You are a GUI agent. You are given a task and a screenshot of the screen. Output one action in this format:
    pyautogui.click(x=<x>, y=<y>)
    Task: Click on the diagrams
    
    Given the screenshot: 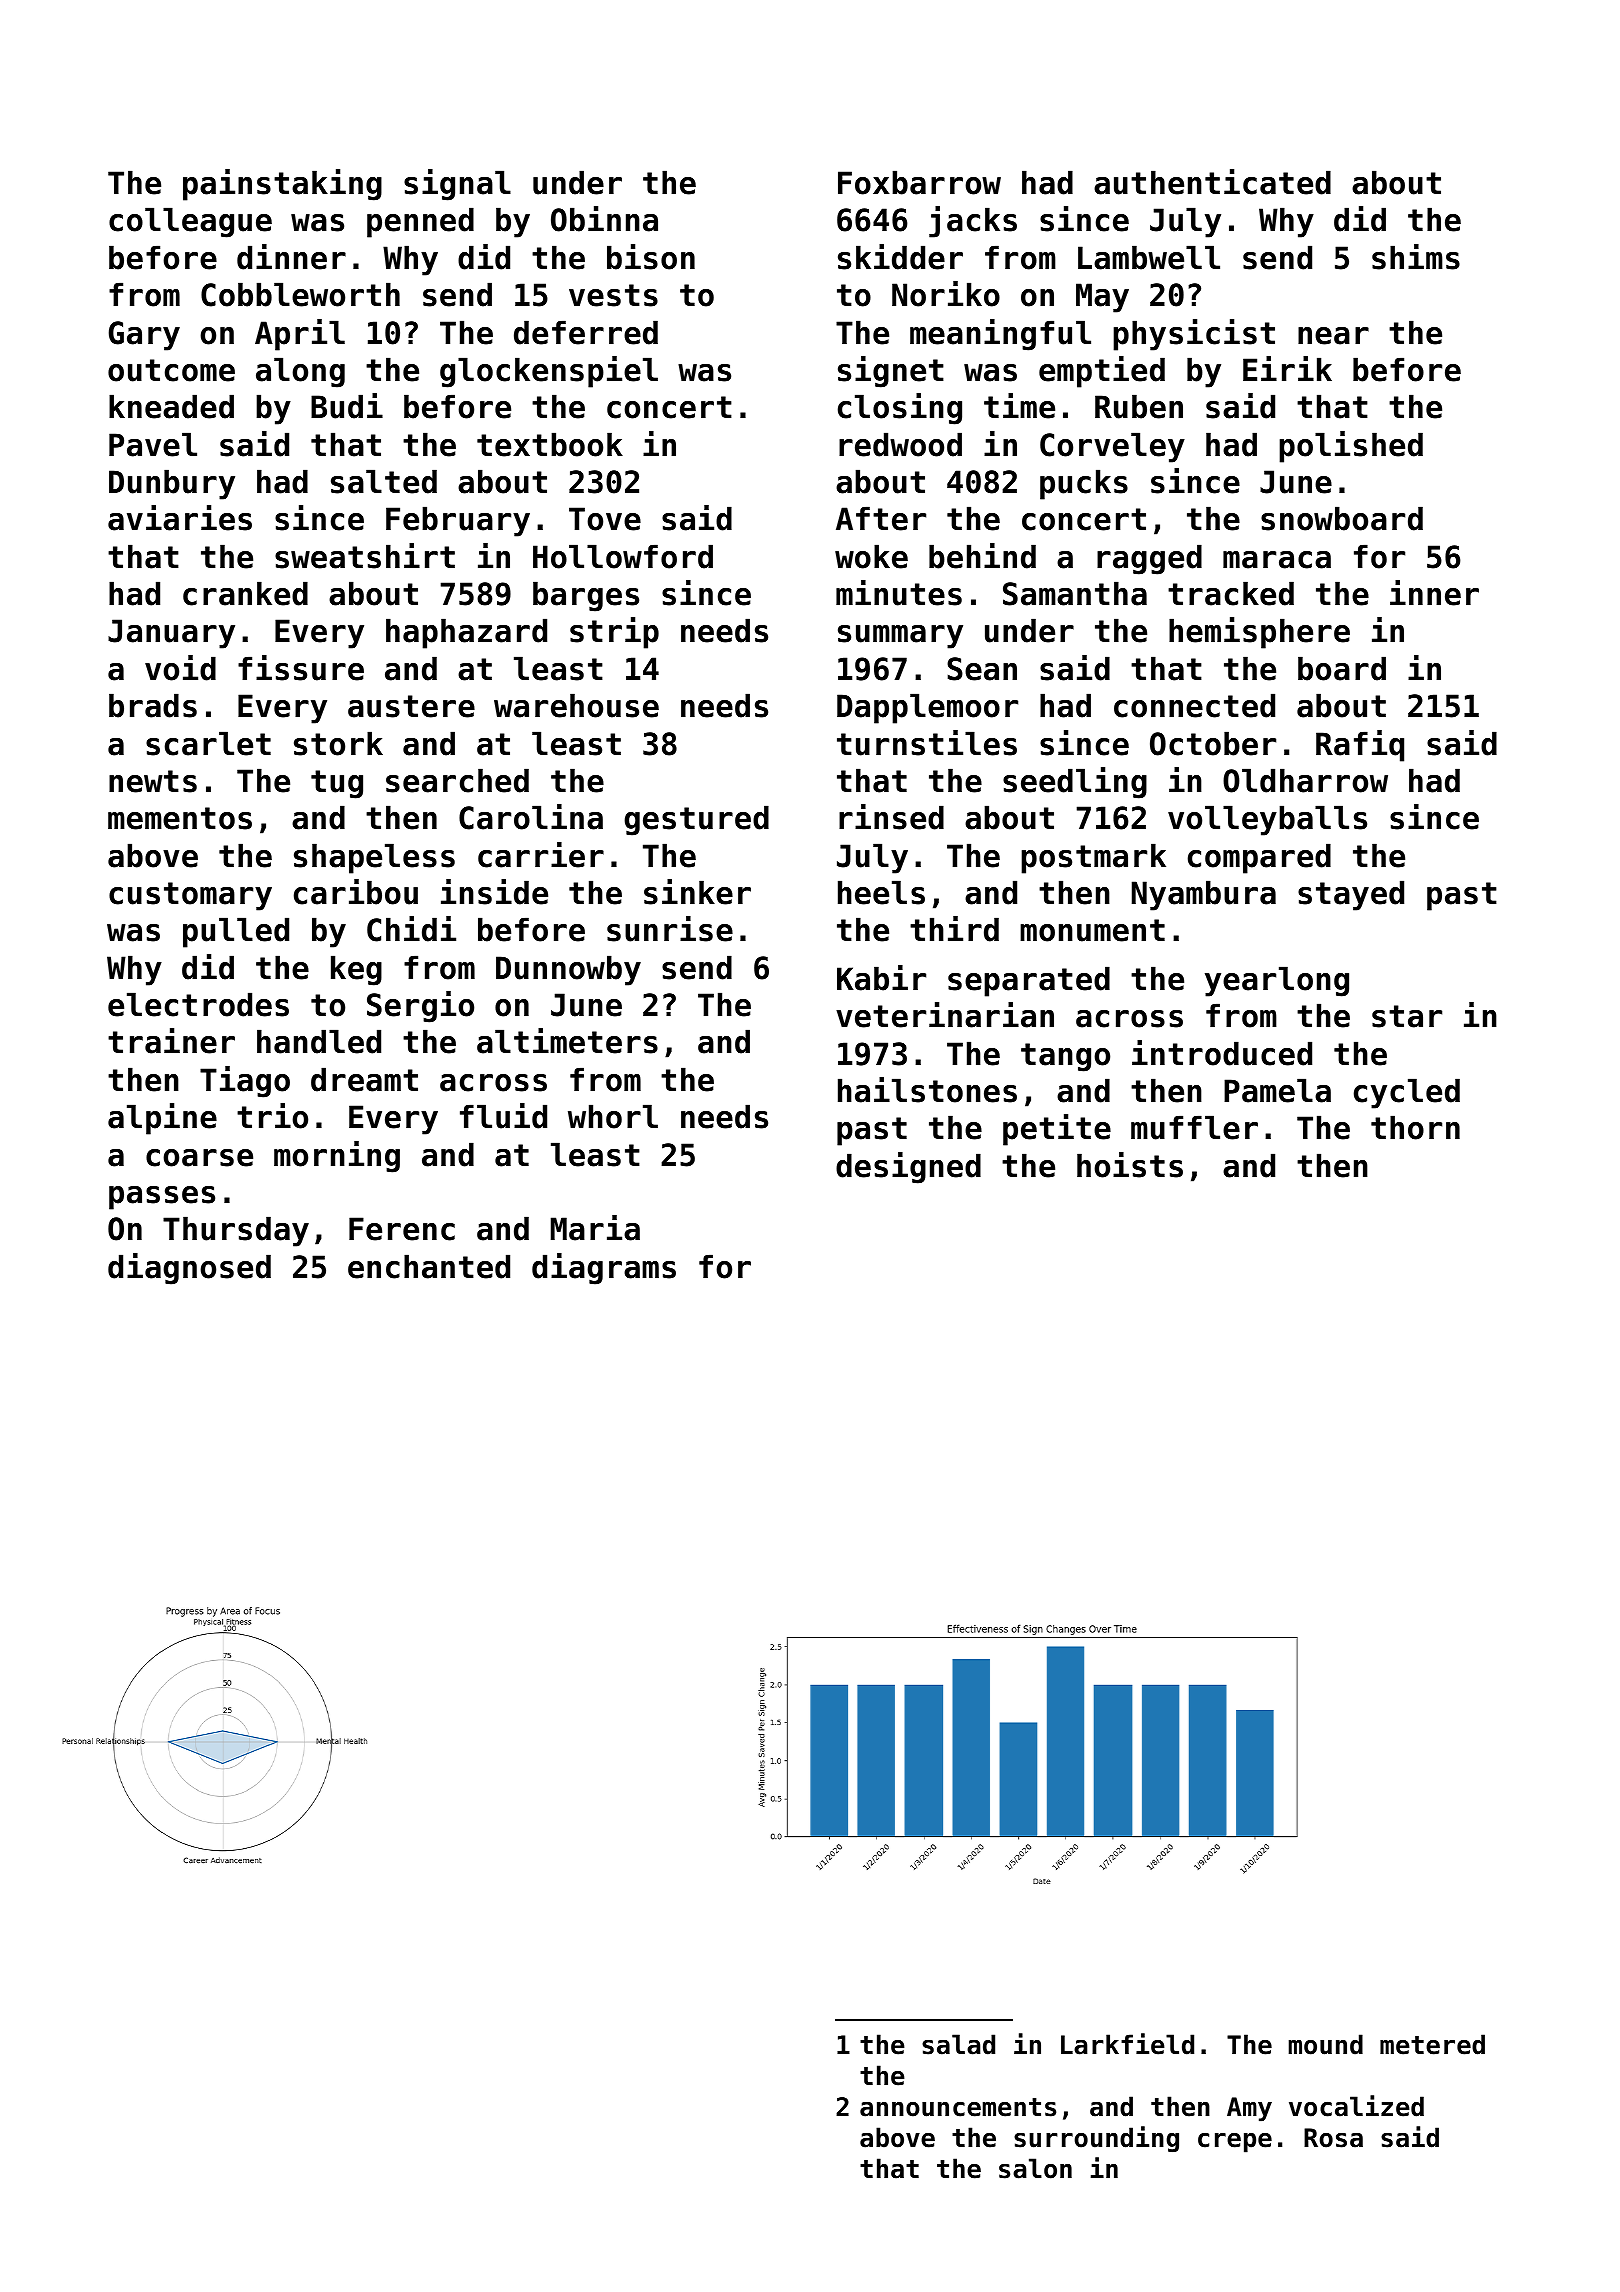 What is the action you would take?
    pyautogui.click(x=604, y=1269)
